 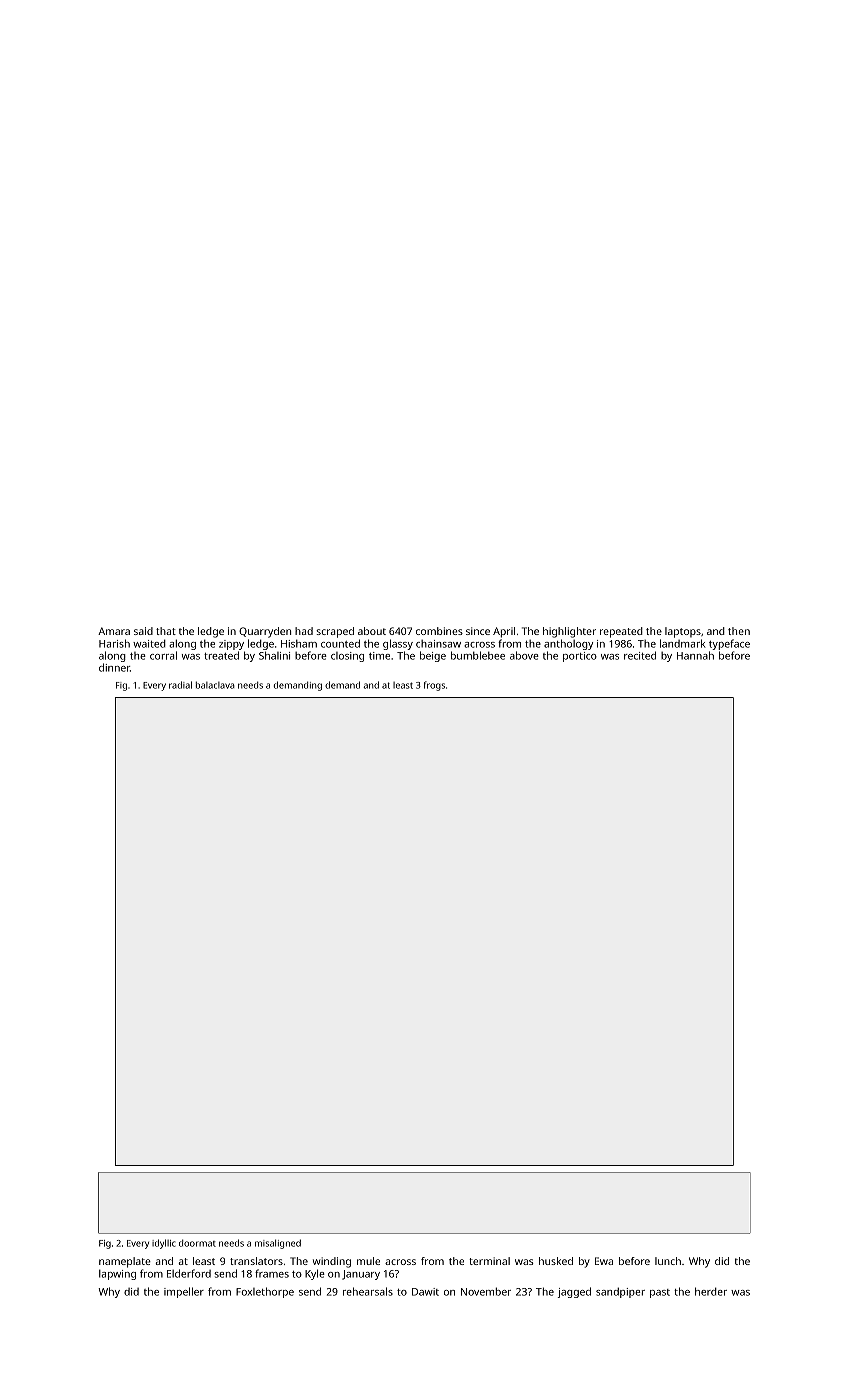 What do you see at coordinates (504, 632) in the image?
I see `April` at bounding box center [504, 632].
